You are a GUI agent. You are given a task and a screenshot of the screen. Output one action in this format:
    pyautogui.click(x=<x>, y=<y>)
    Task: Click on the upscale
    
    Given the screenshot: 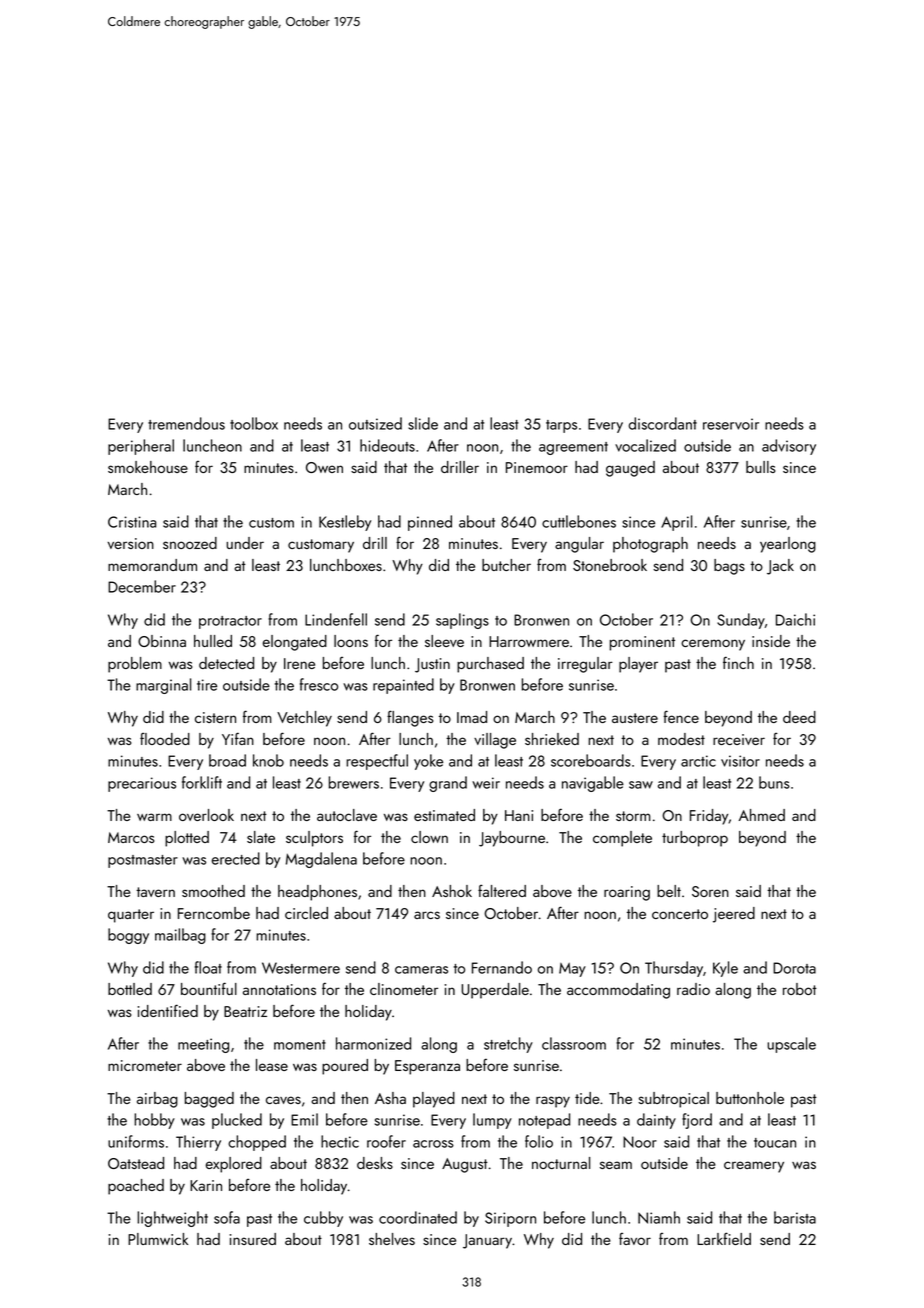 What is the action you would take?
    pyautogui.click(x=791, y=1045)
